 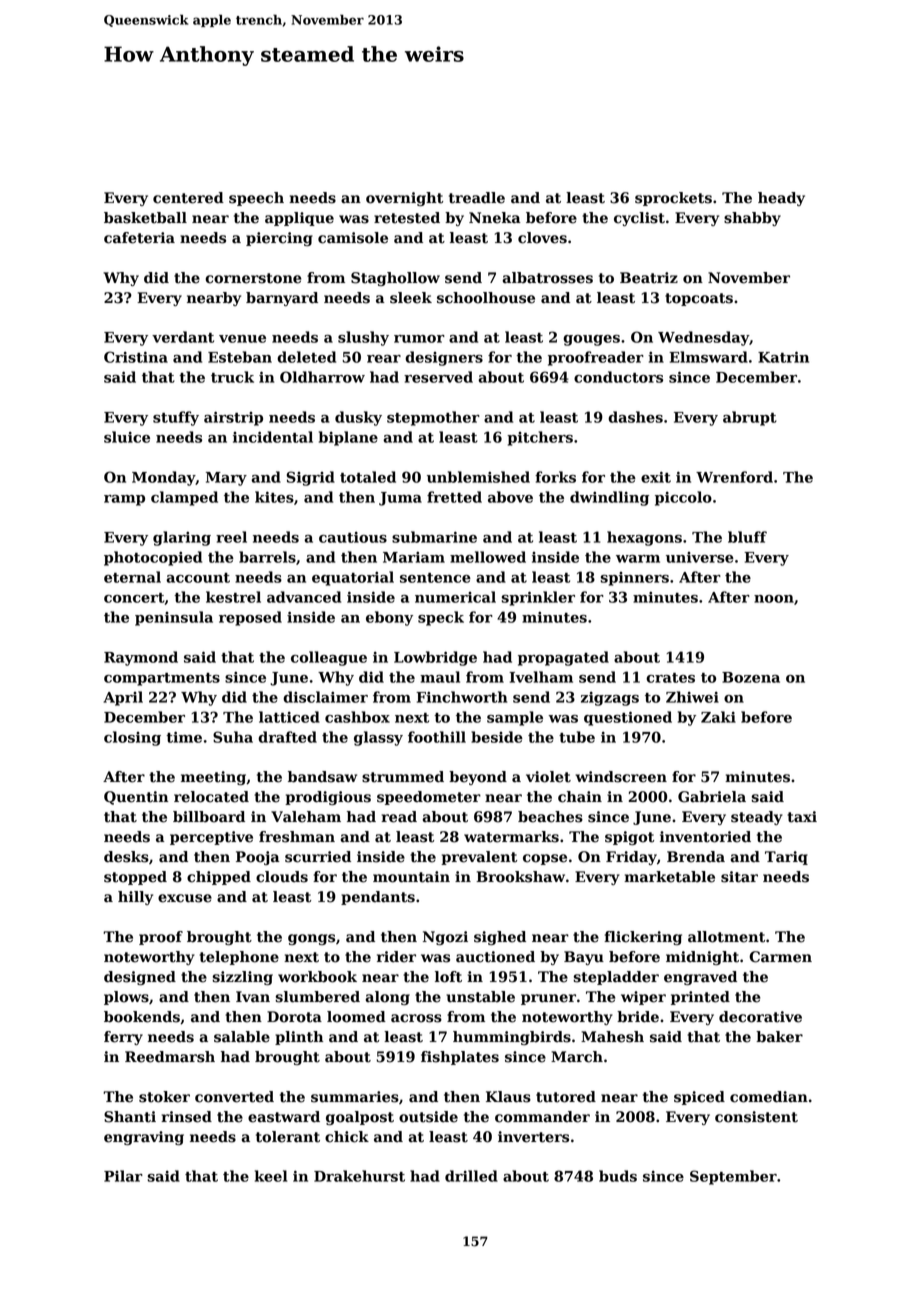 What do you see at coordinates (271, 1176) in the image?
I see `keel` at bounding box center [271, 1176].
